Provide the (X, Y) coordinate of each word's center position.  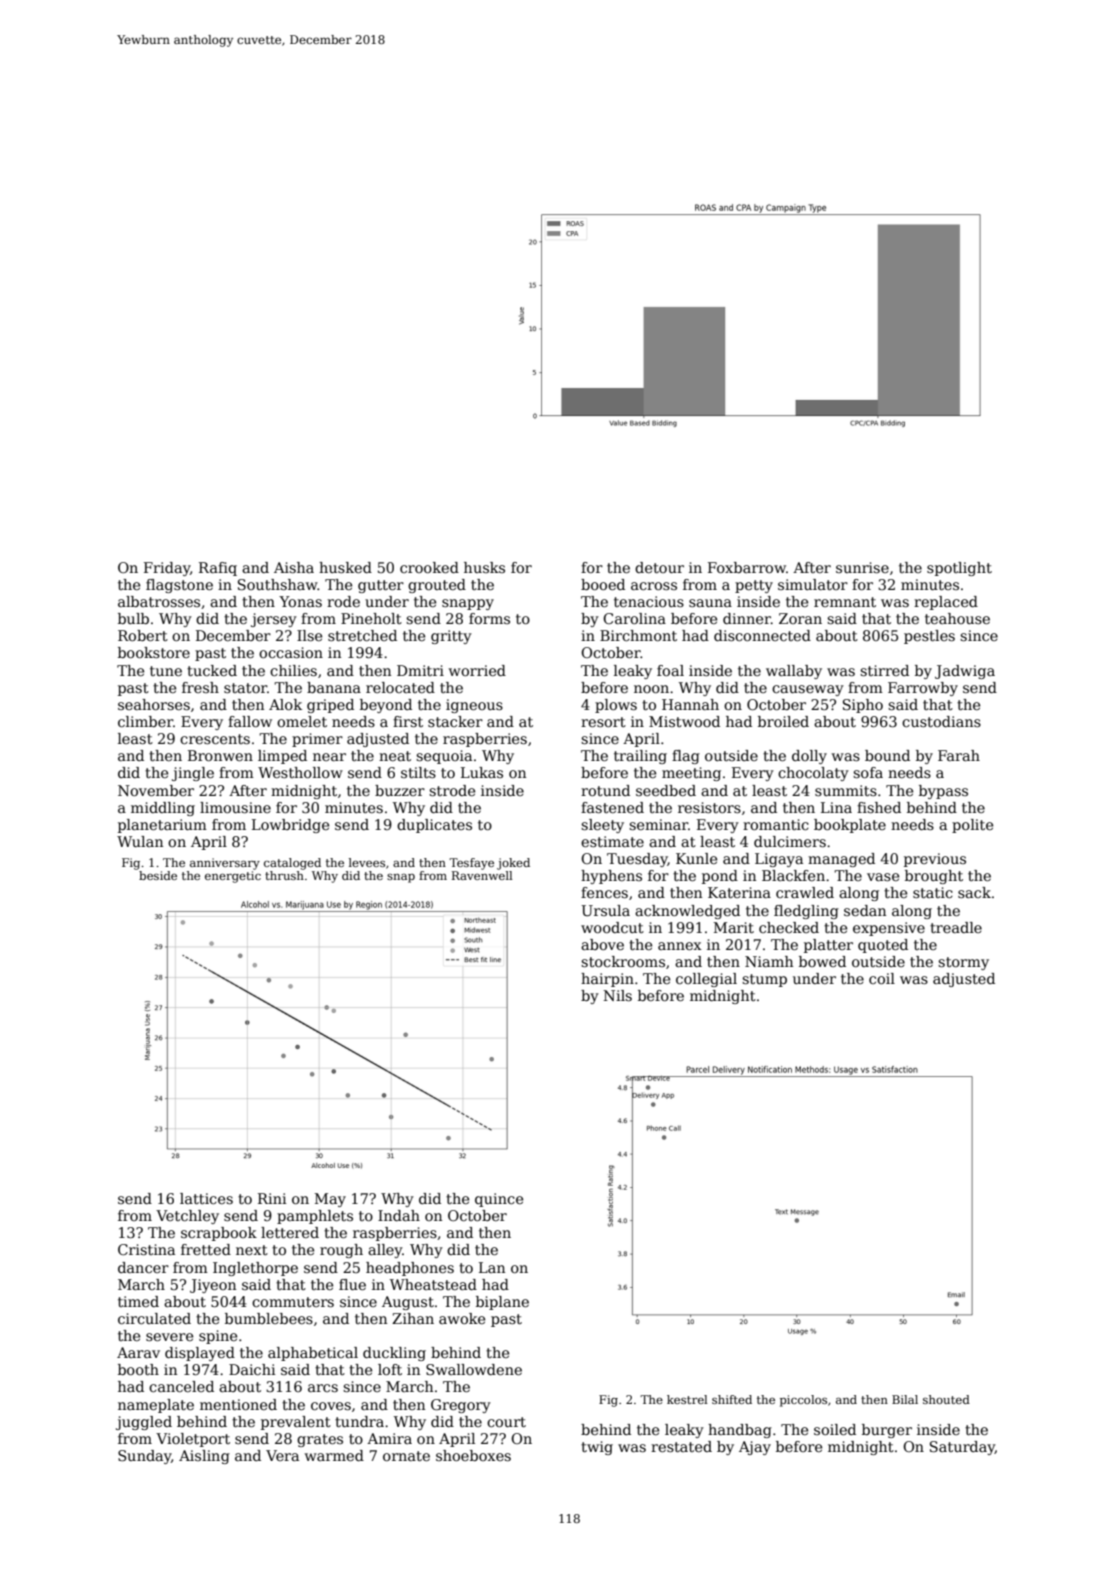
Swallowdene (474, 1369)
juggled (144, 1423)
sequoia (444, 757)
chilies (293, 670)
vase (883, 877)
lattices (206, 1198)
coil (882, 978)
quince (499, 1200)
